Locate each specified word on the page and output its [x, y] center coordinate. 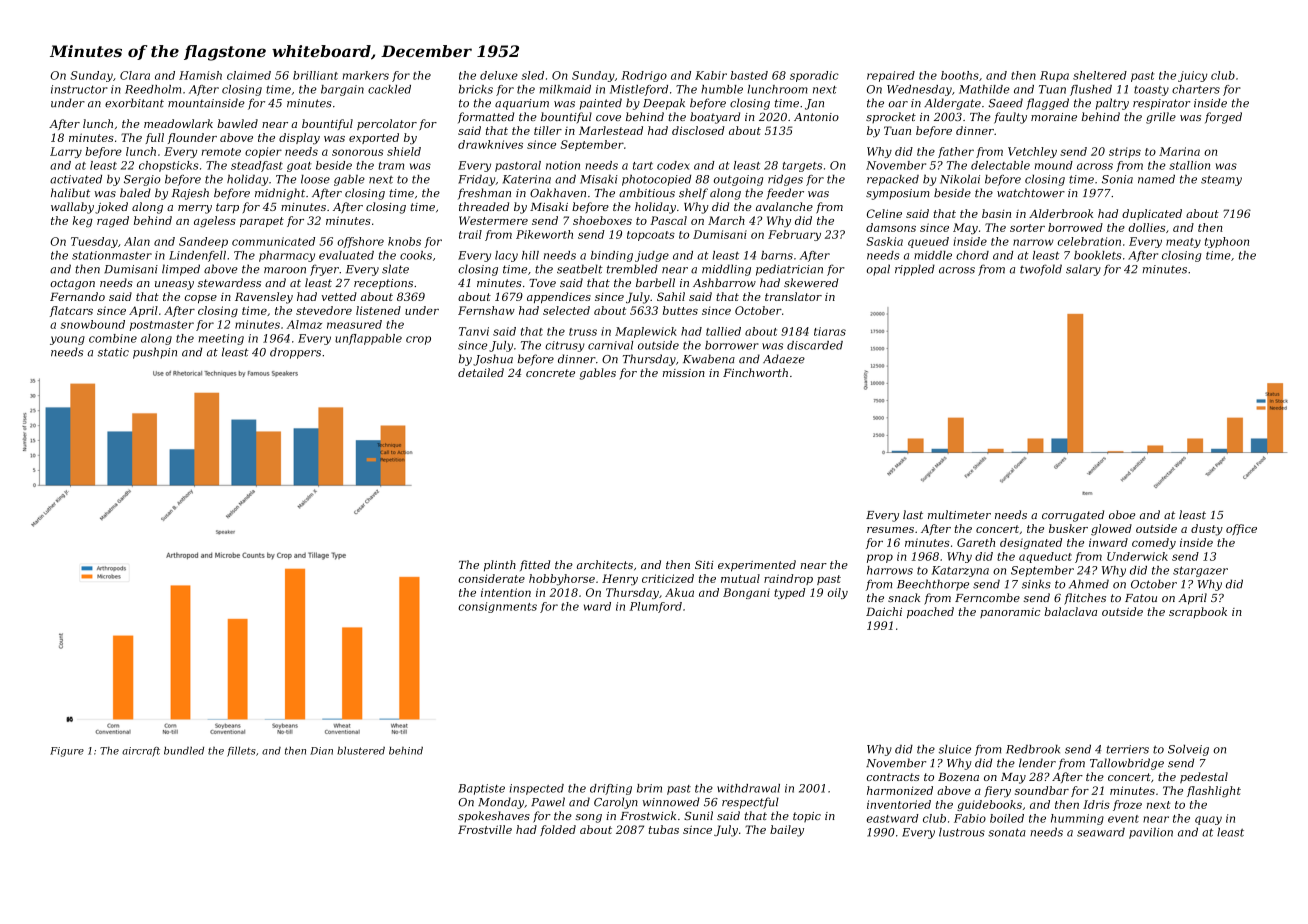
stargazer [1200, 571]
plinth [500, 565]
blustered [361, 751]
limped [181, 270]
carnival [611, 345]
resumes [890, 530]
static [113, 352]
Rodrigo [644, 76]
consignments [497, 607]
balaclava [1070, 611]
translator [793, 296]
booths [960, 75]
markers [366, 75]
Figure [67, 752]
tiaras [830, 331]
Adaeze [784, 359]
